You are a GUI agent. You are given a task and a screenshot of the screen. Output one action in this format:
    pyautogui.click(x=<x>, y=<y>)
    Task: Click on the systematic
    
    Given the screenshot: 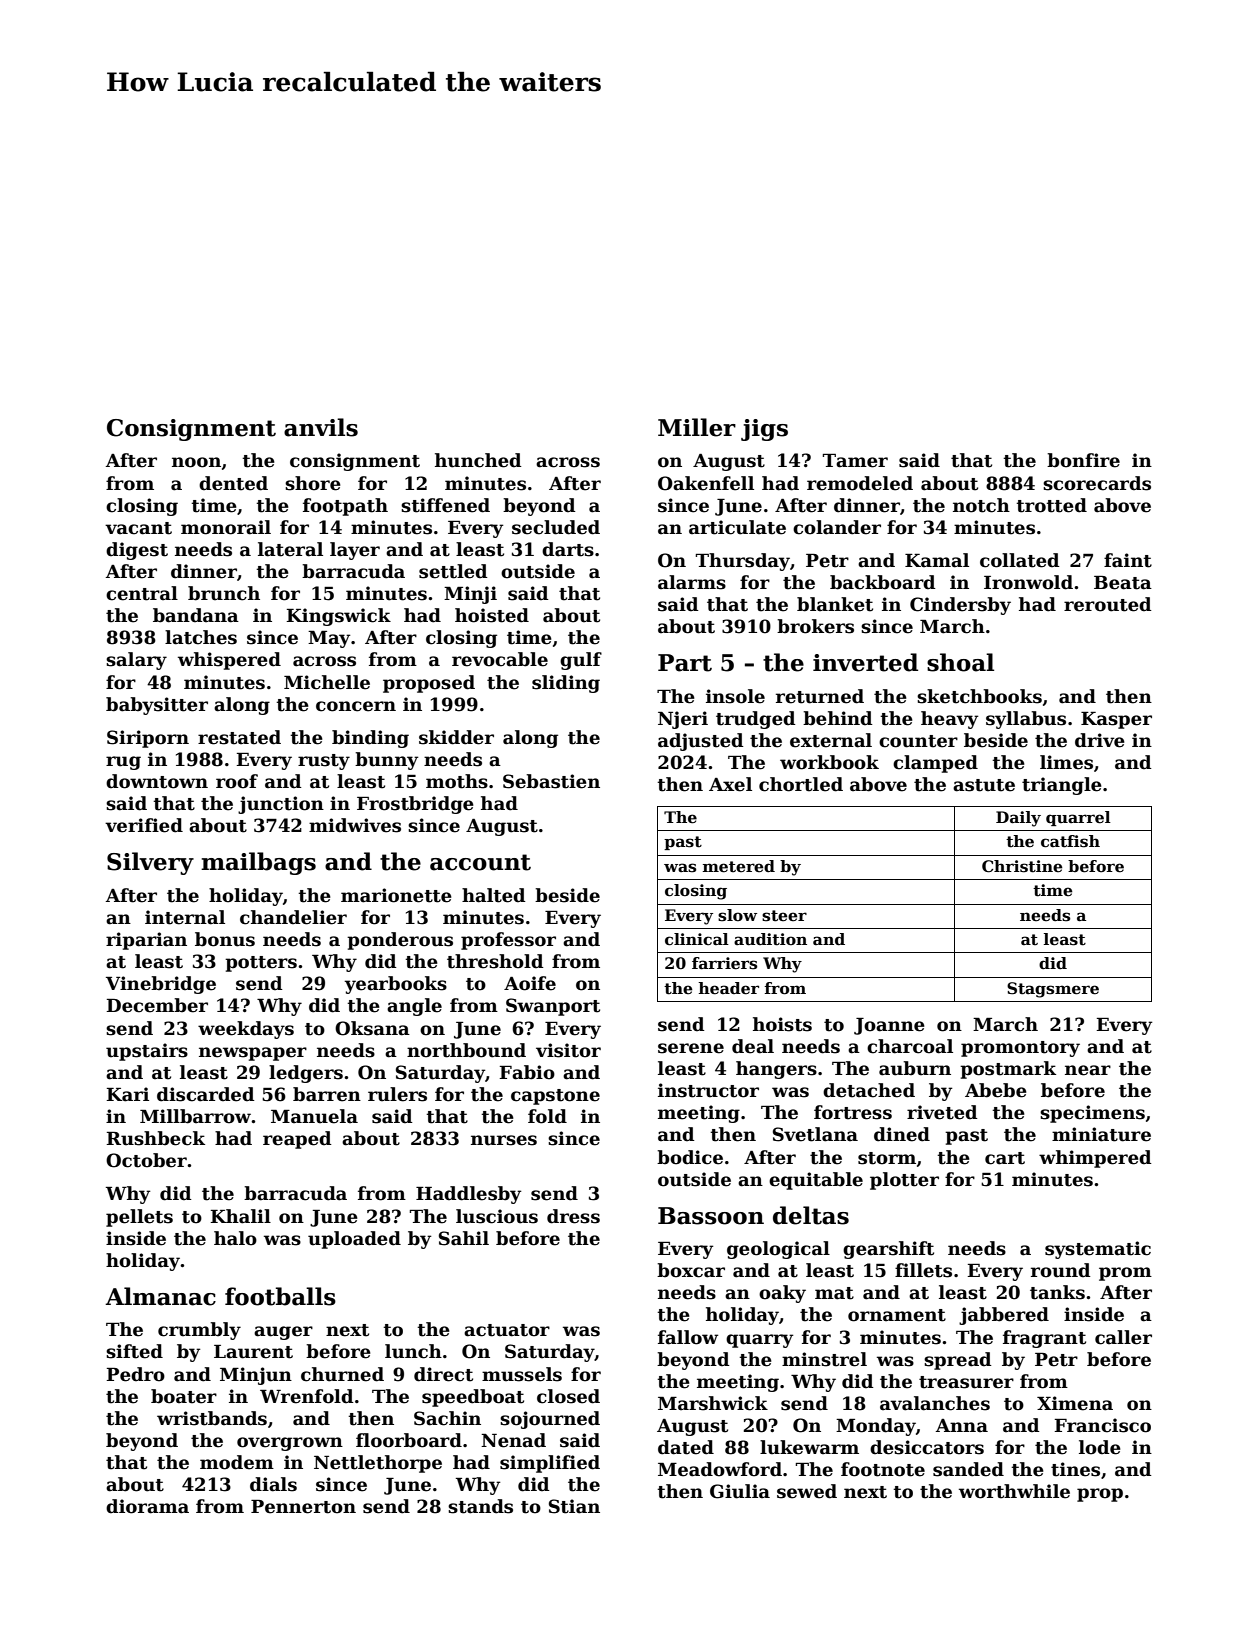 What is the action you would take?
    pyautogui.click(x=1098, y=1250)
